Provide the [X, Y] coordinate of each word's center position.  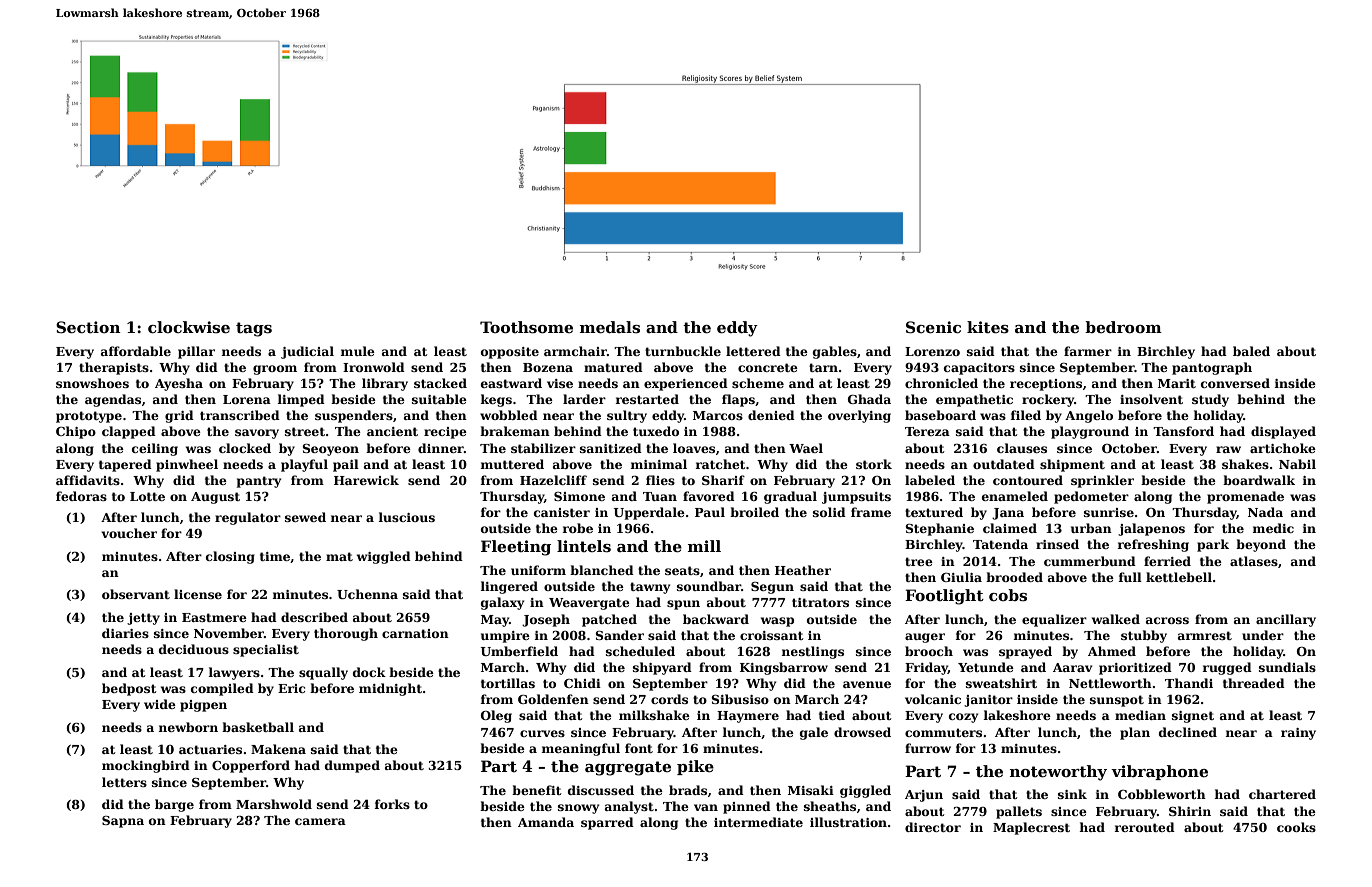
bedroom [1123, 327]
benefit [536, 790]
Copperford [251, 766]
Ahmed [1112, 651]
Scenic [933, 327]
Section [88, 327]
